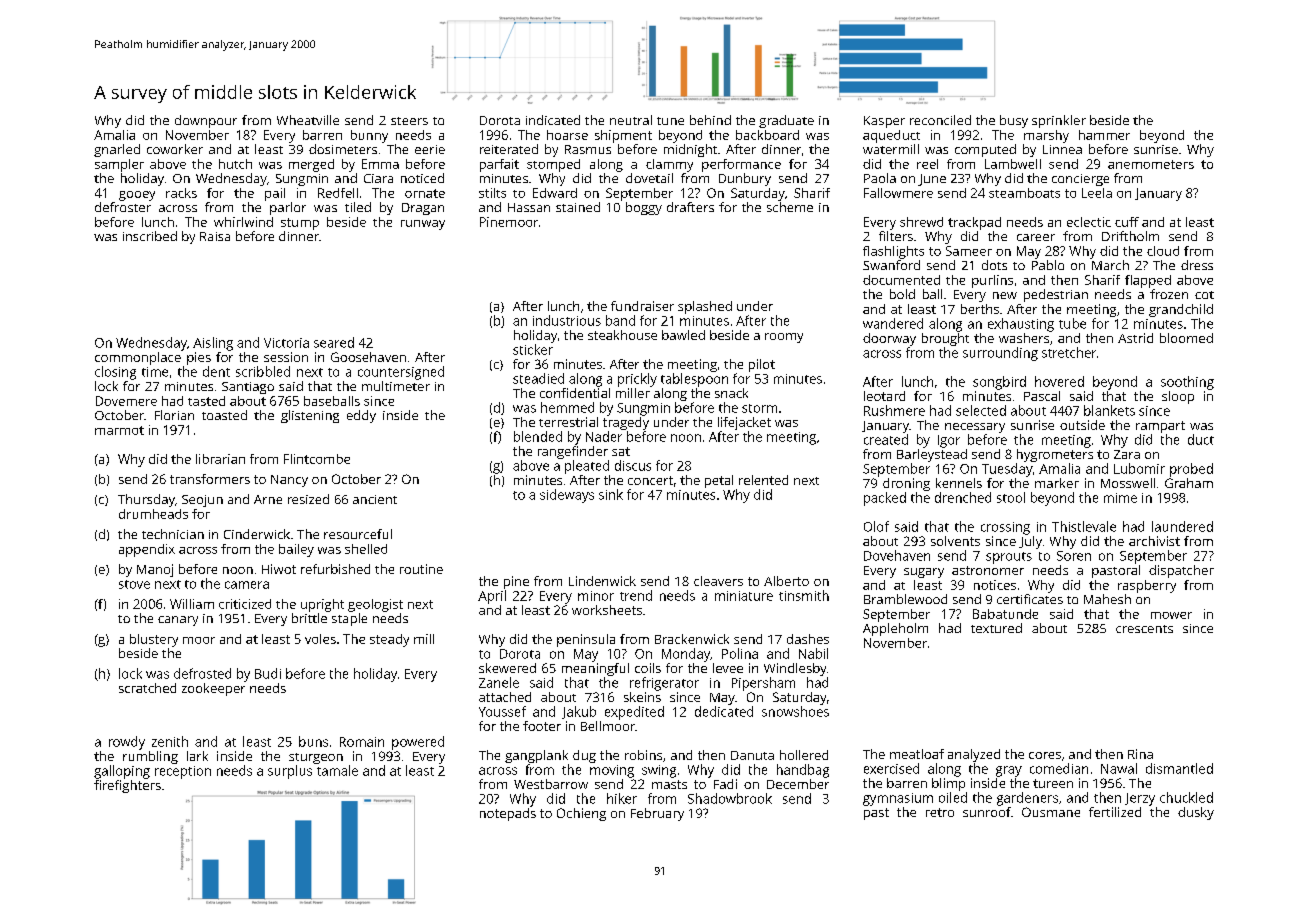 Image resolution: width=1308 pixels, height=924 pixels. Describe the element at coordinates (683, 335) in the image. I see `bawled` at that location.
